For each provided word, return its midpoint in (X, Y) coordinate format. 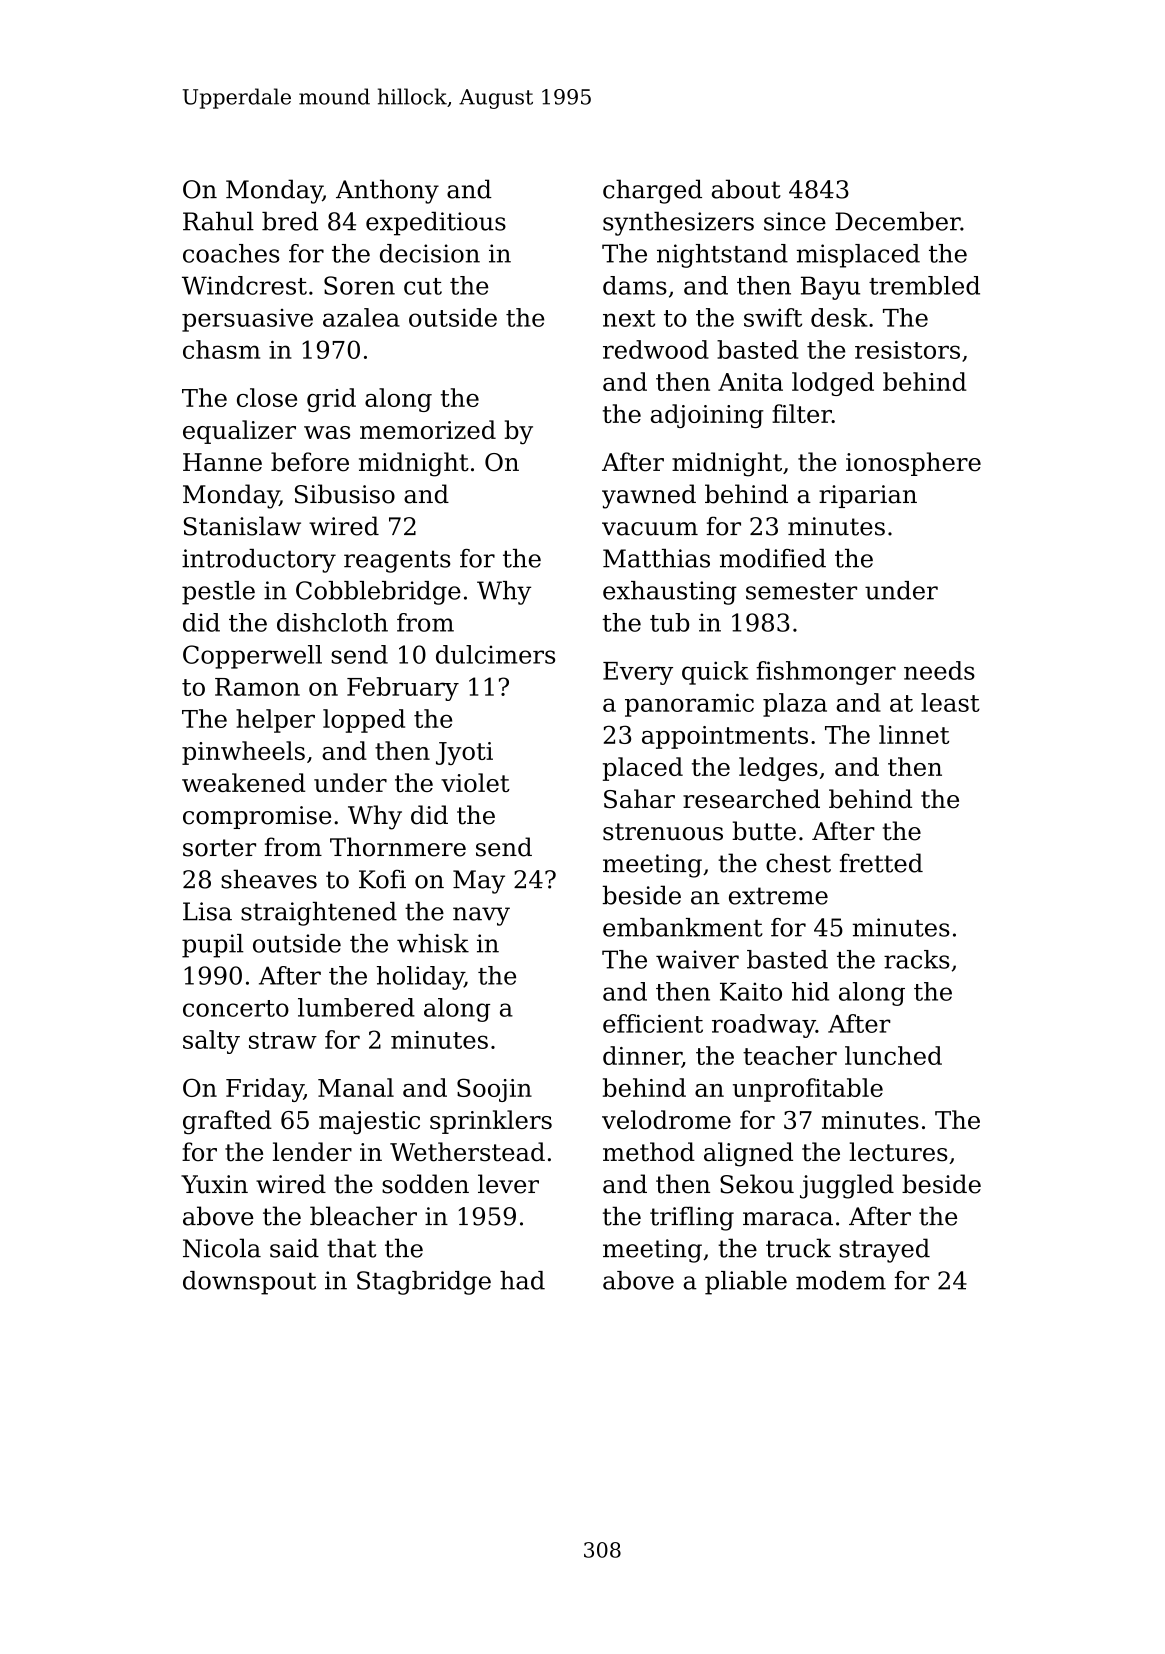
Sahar (639, 799)
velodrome (666, 1119)
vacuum (650, 529)
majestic (369, 1122)
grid (331, 400)
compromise (257, 817)
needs (939, 670)
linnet (914, 734)
